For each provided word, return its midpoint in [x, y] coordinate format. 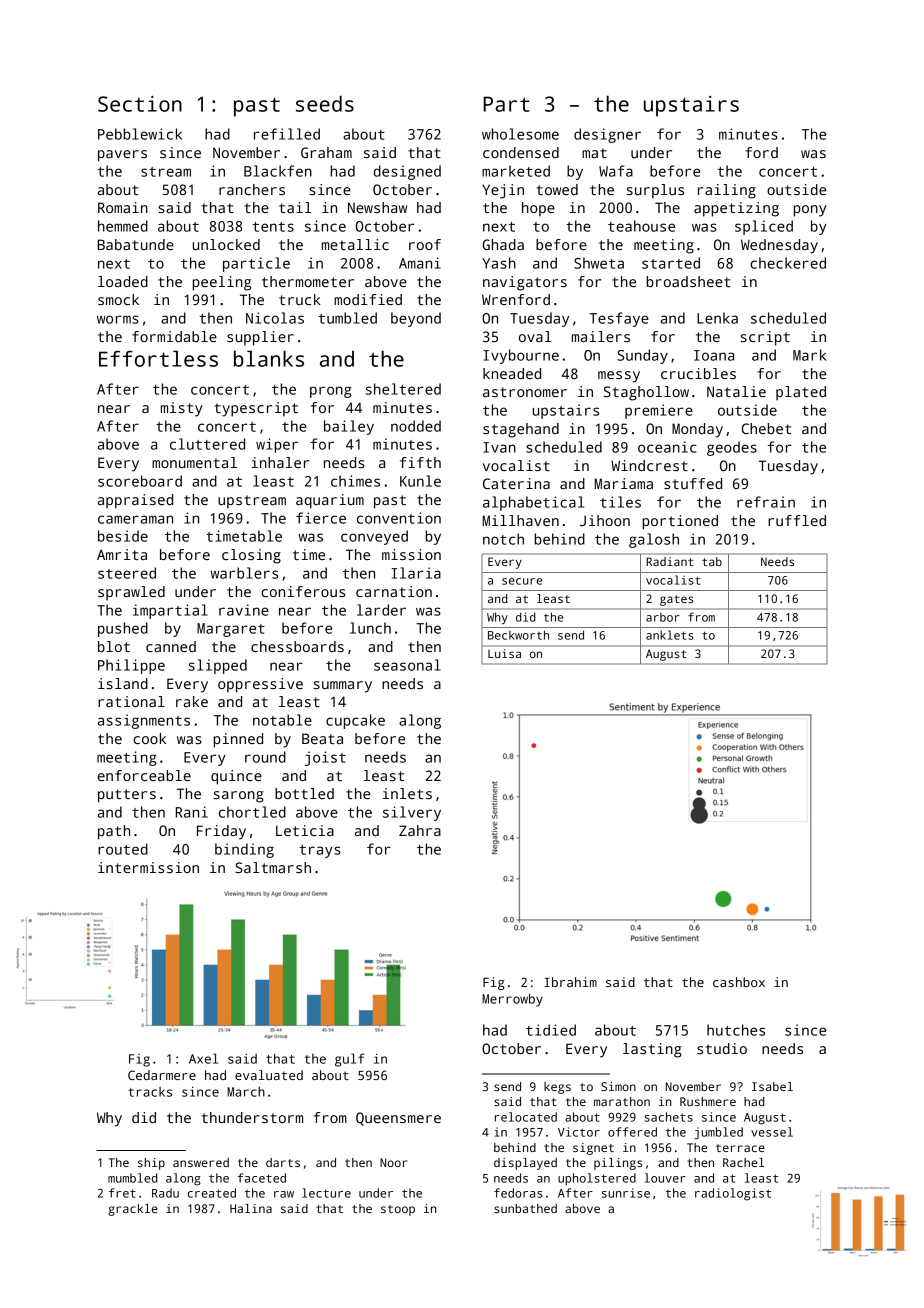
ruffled [797, 520]
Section [140, 104]
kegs [557, 1088]
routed [123, 849]
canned [171, 646]
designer [607, 135]
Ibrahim [571, 982]
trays [320, 851]
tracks [150, 1092]
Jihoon [605, 520]
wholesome [520, 134]
